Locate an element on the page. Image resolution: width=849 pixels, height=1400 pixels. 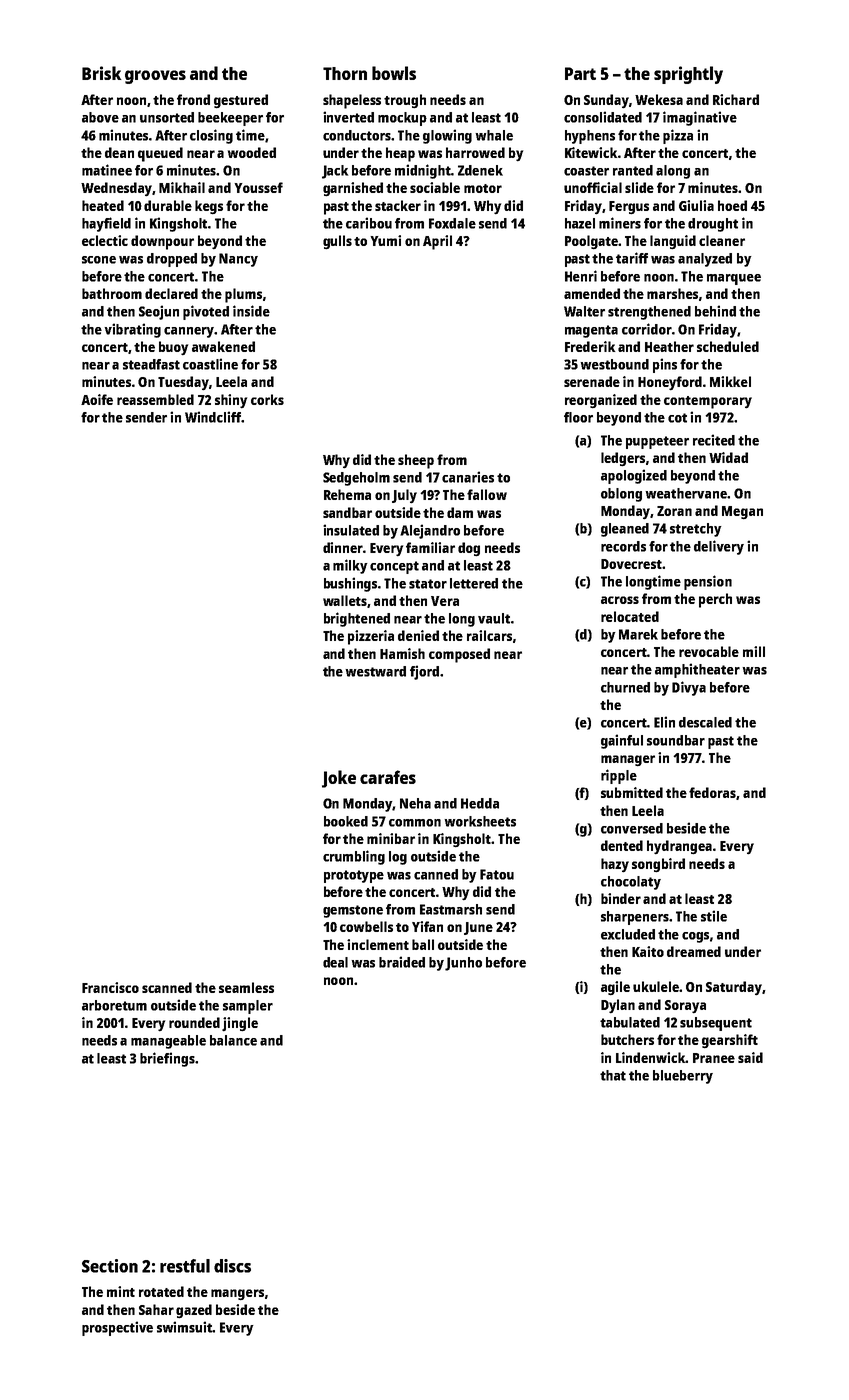
across is located at coordinates (620, 600).
